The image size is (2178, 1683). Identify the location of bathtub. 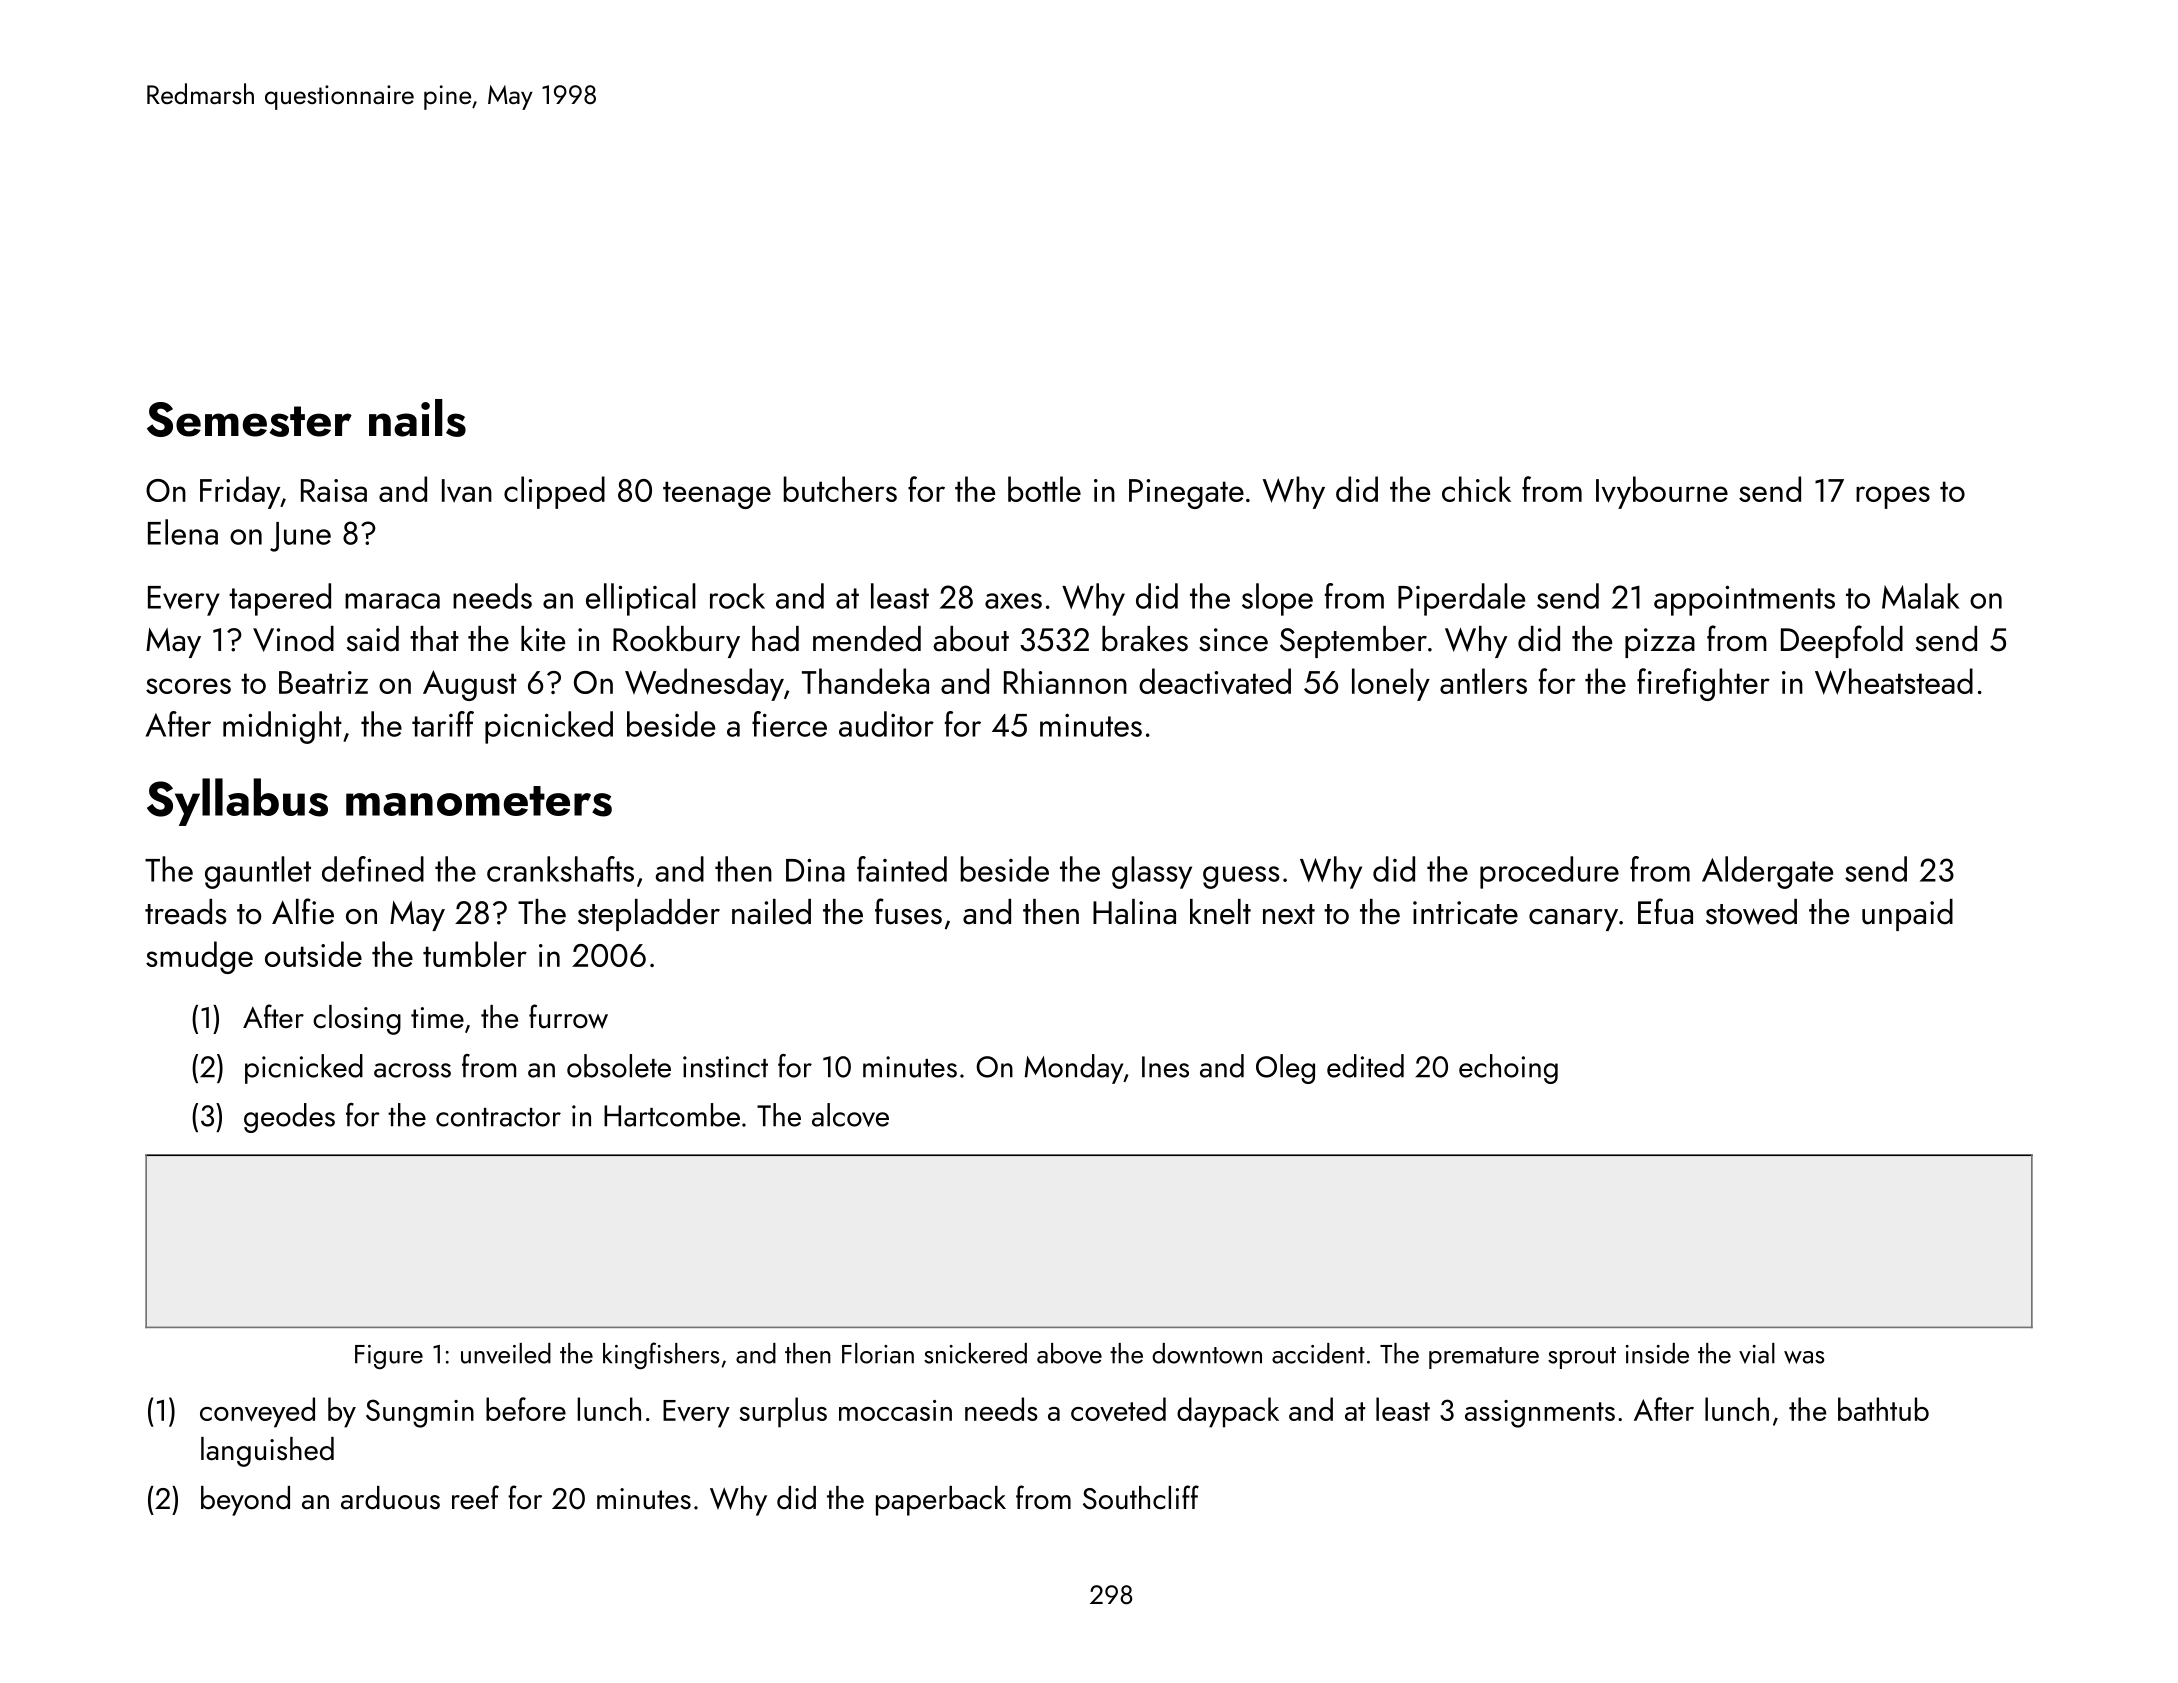
(1883, 1409).
